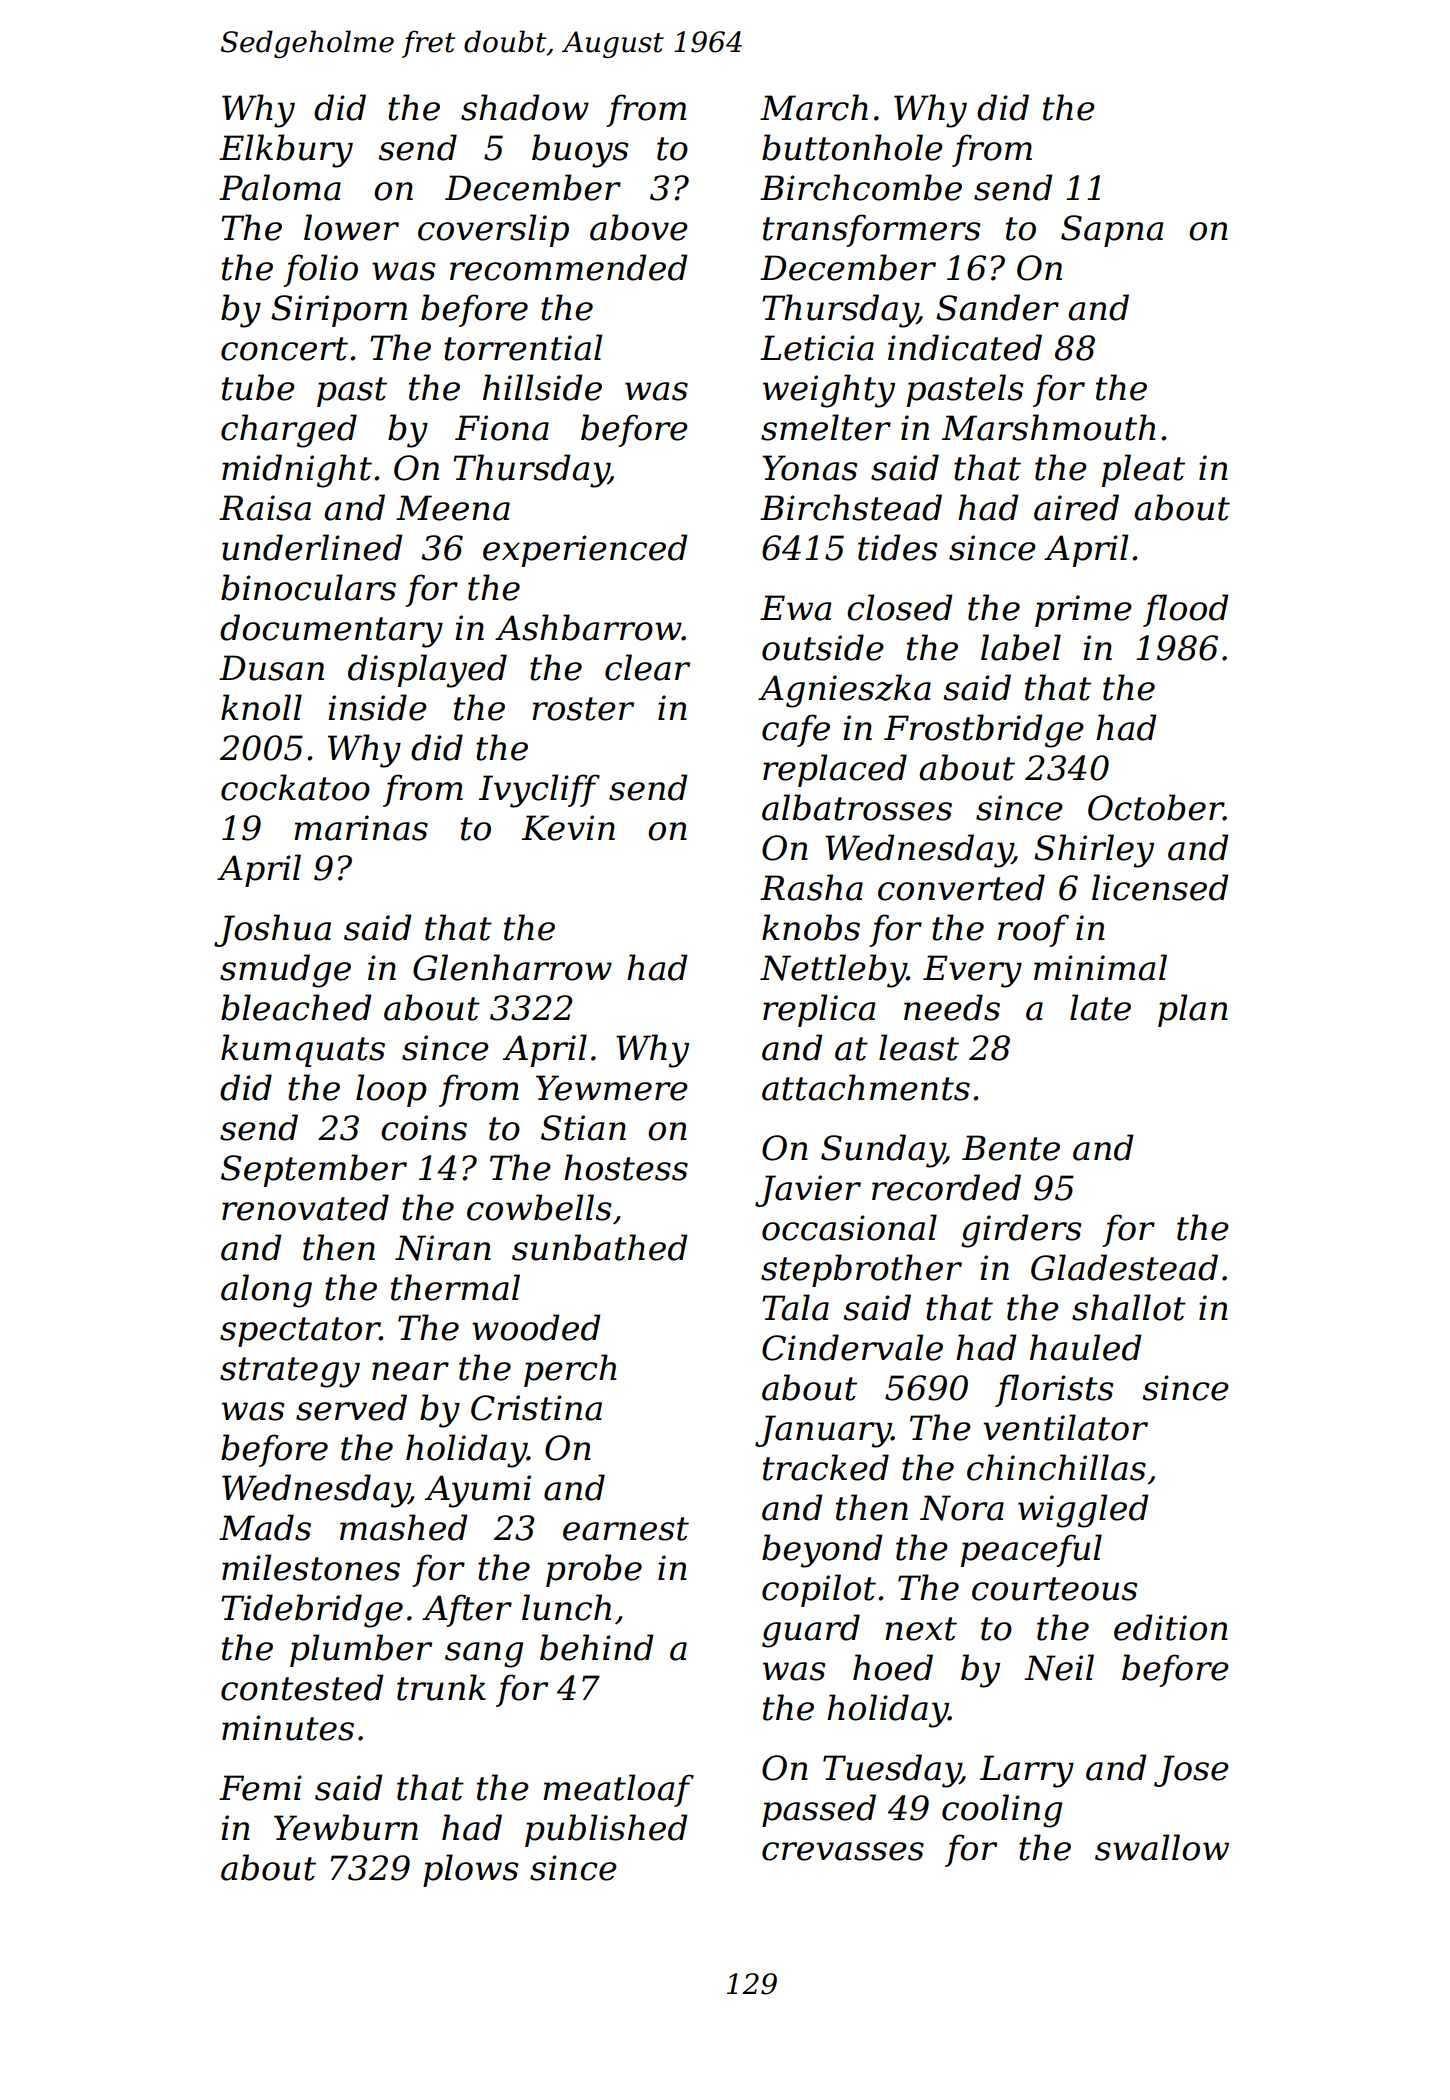  Describe the element at coordinates (1021, 1231) in the page. I see `girders` at that location.
